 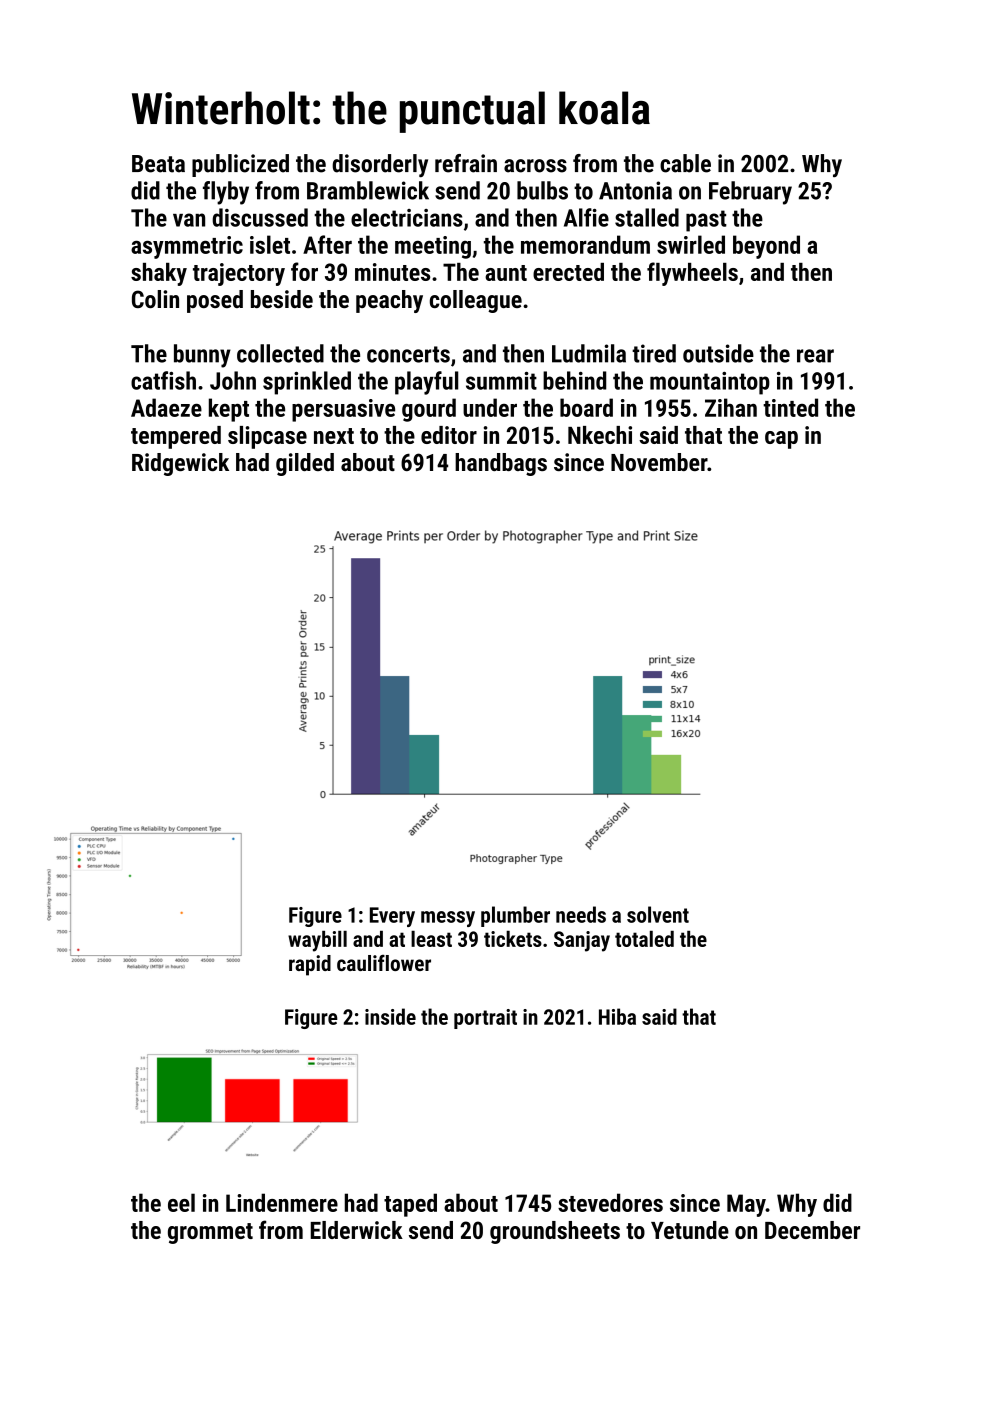 I want to click on grommet, so click(x=210, y=1233).
